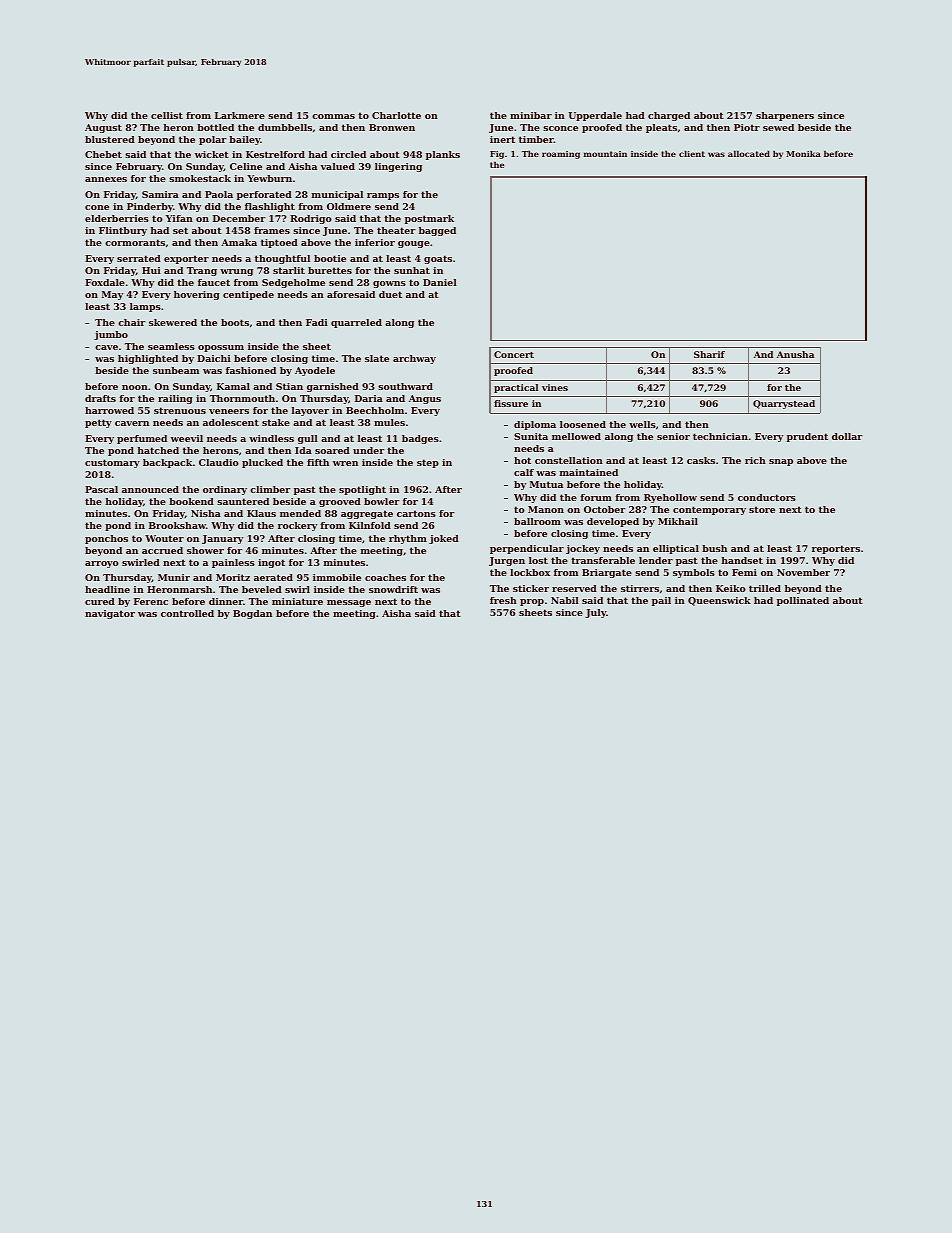 The image size is (952, 1233). What do you see at coordinates (440, 282) in the image?
I see `Daniel` at bounding box center [440, 282].
